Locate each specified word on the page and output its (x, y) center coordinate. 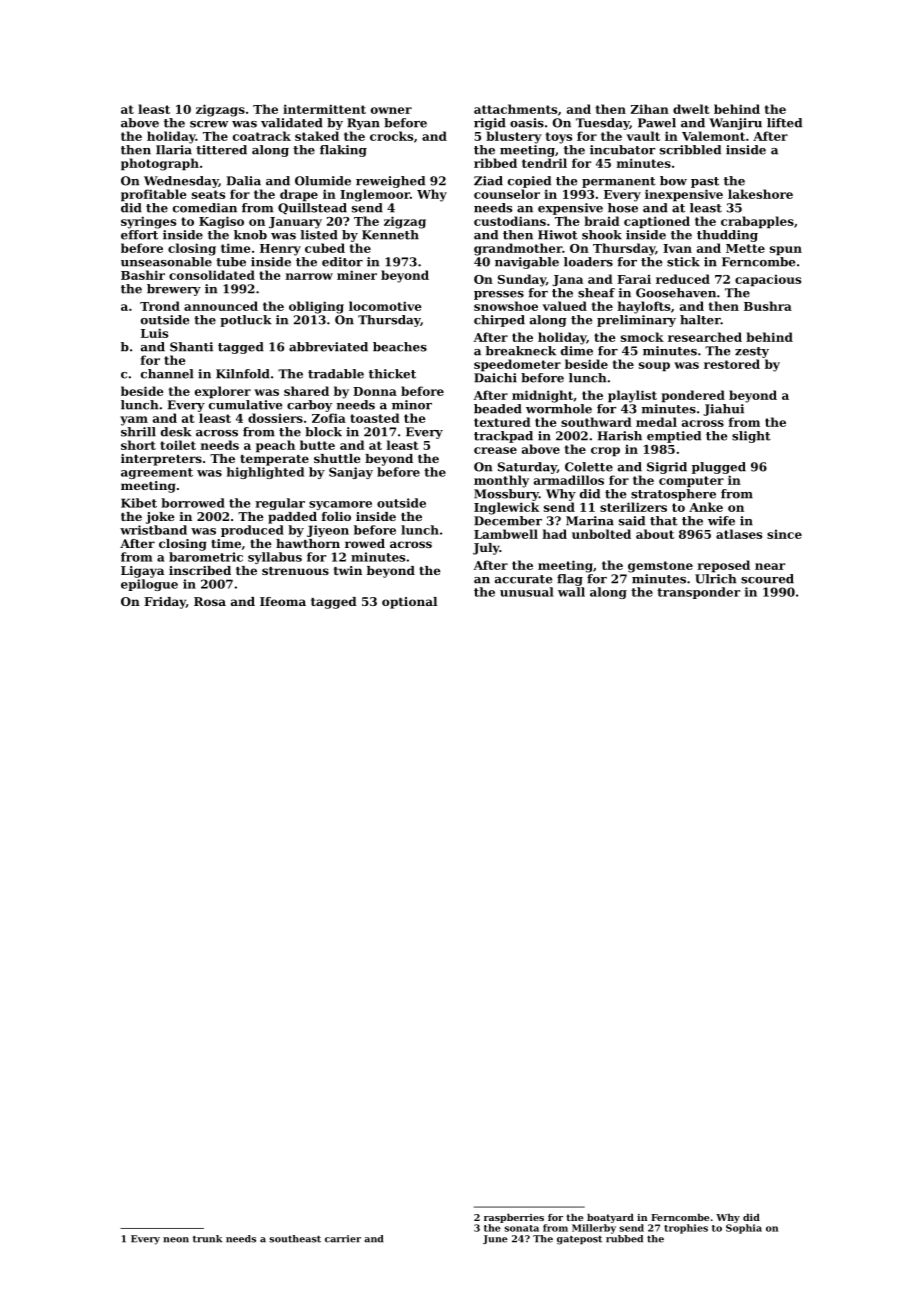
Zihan (650, 109)
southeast (295, 1239)
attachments (515, 109)
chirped (499, 321)
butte (317, 445)
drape (299, 195)
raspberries (514, 1218)
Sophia (744, 1229)
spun (786, 251)
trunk (207, 1239)
